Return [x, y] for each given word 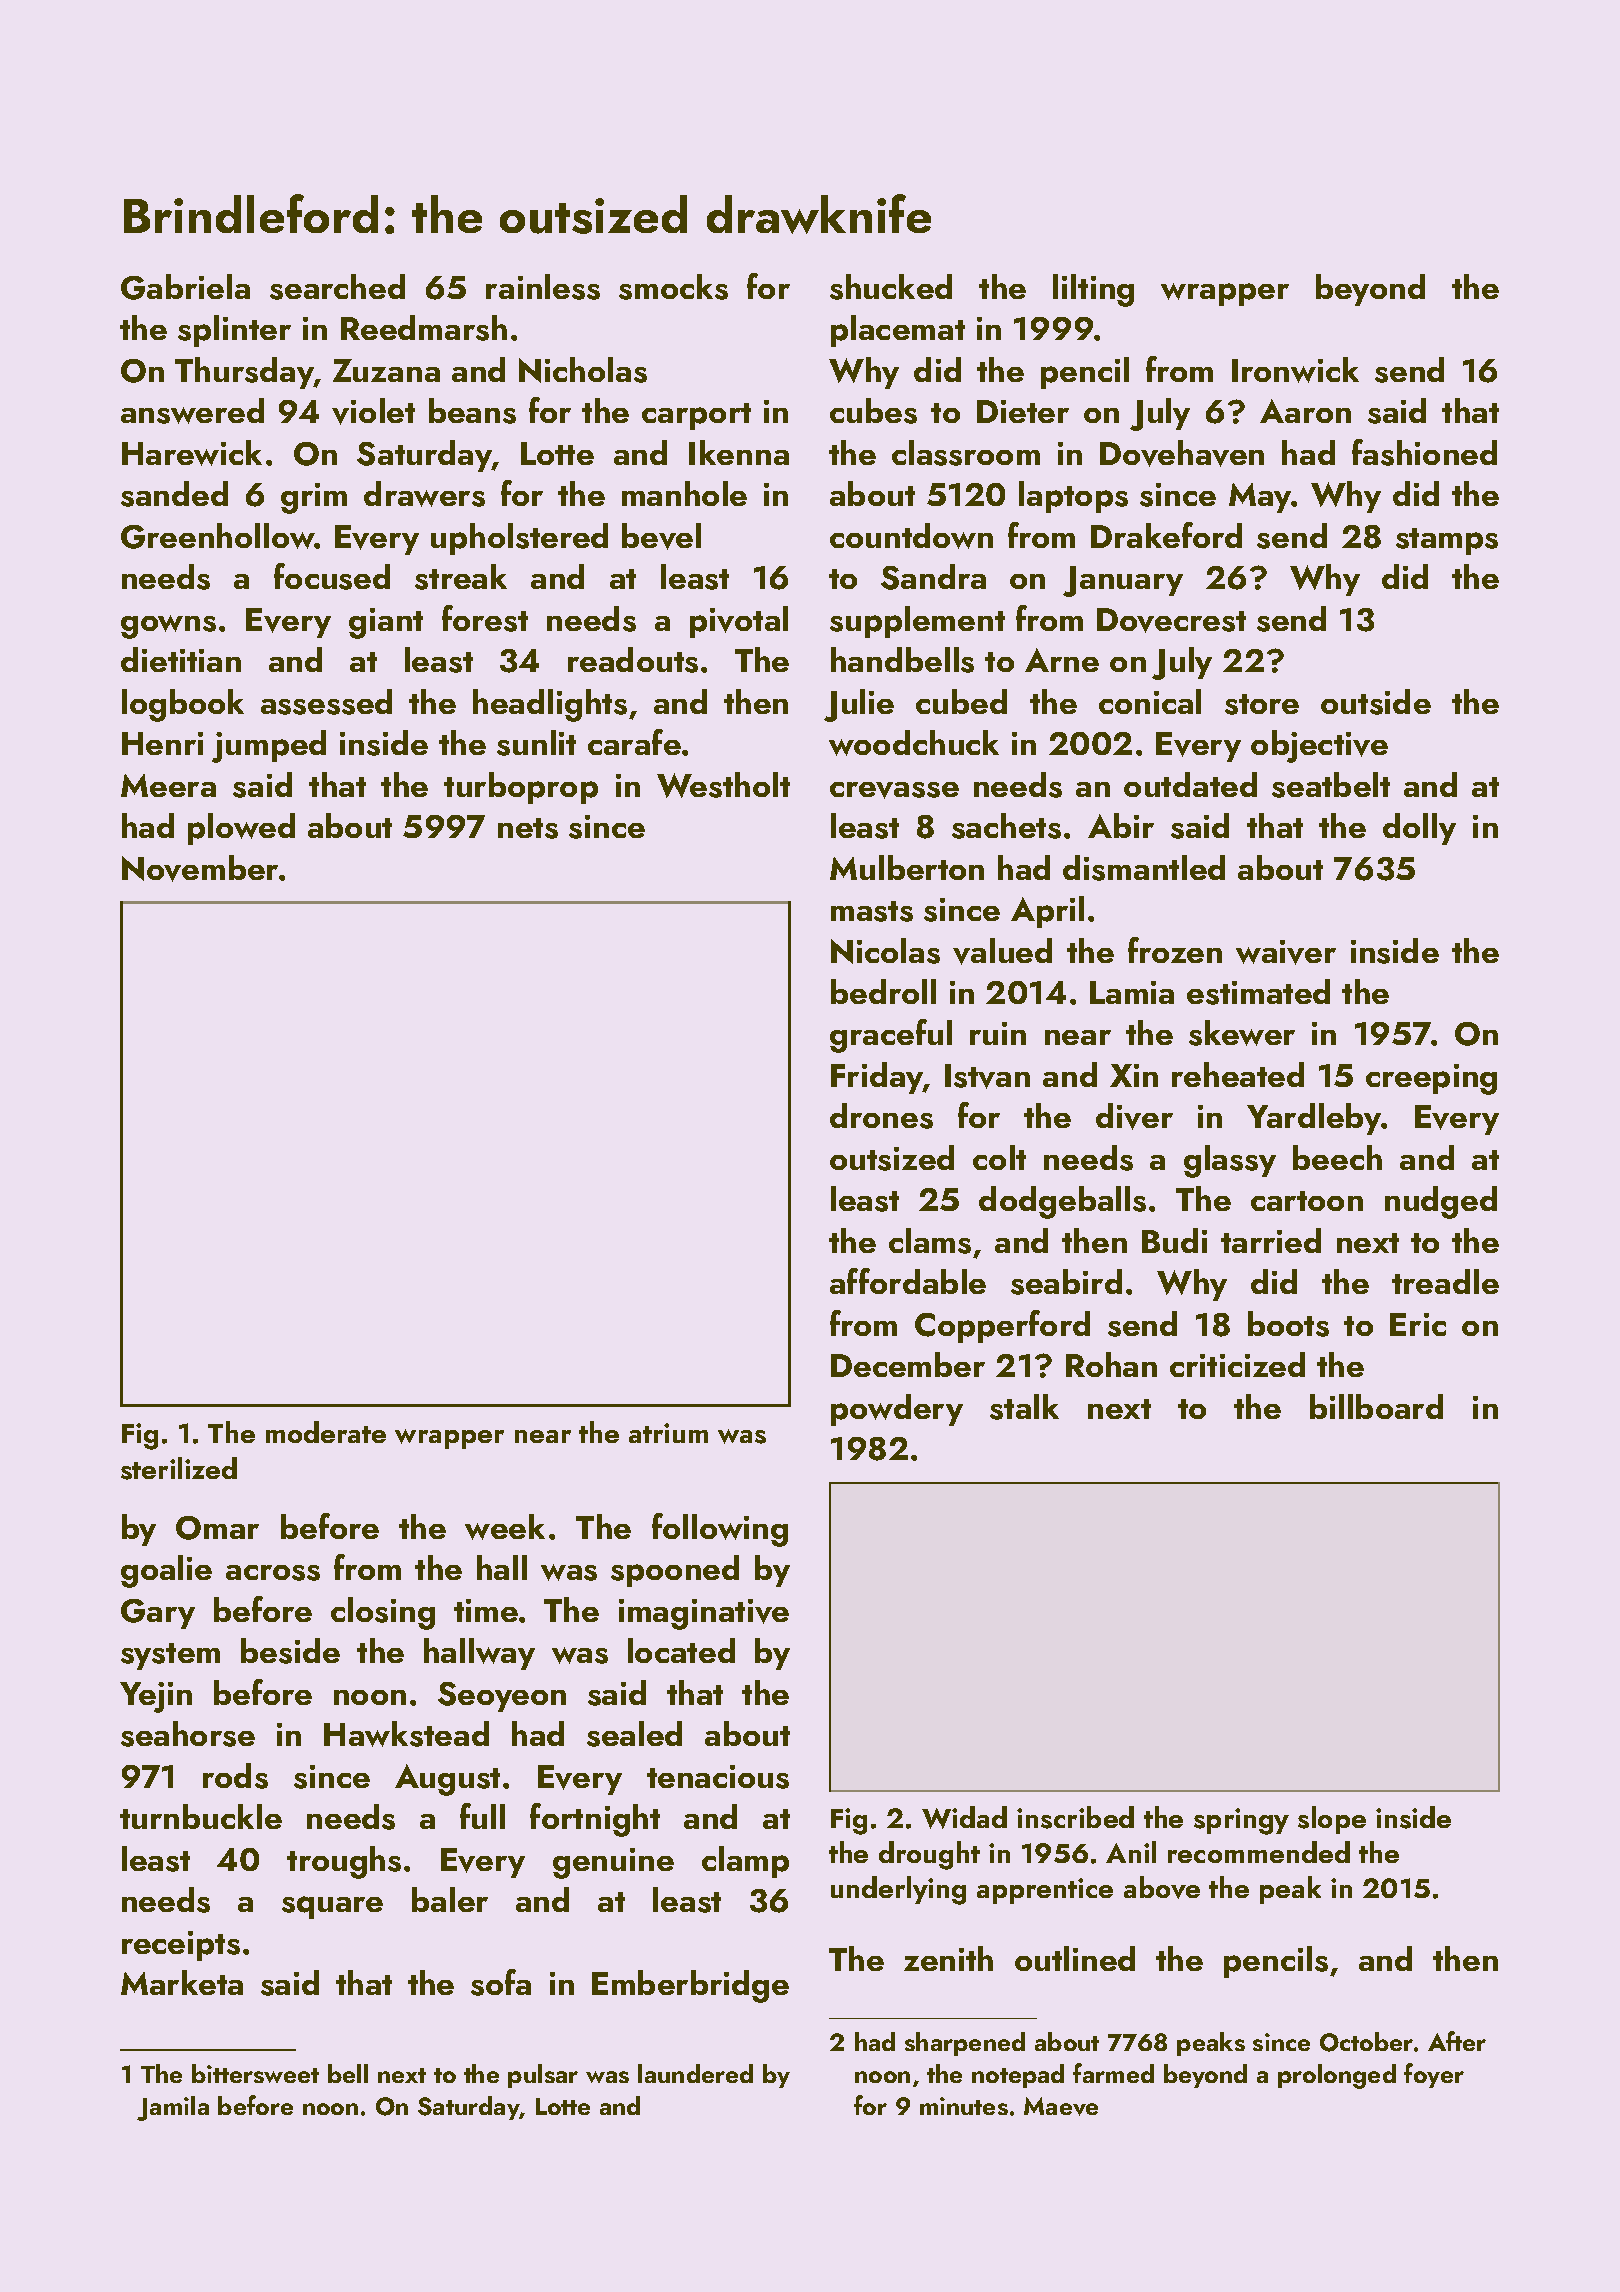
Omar [217, 1528]
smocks [673, 287]
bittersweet [255, 2073]
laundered [695, 2073]
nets [528, 828]
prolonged [1337, 2076]
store [1262, 704]
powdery [897, 1410]
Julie [859, 705]
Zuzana [386, 370]
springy [1241, 1821]
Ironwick [1295, 370]
